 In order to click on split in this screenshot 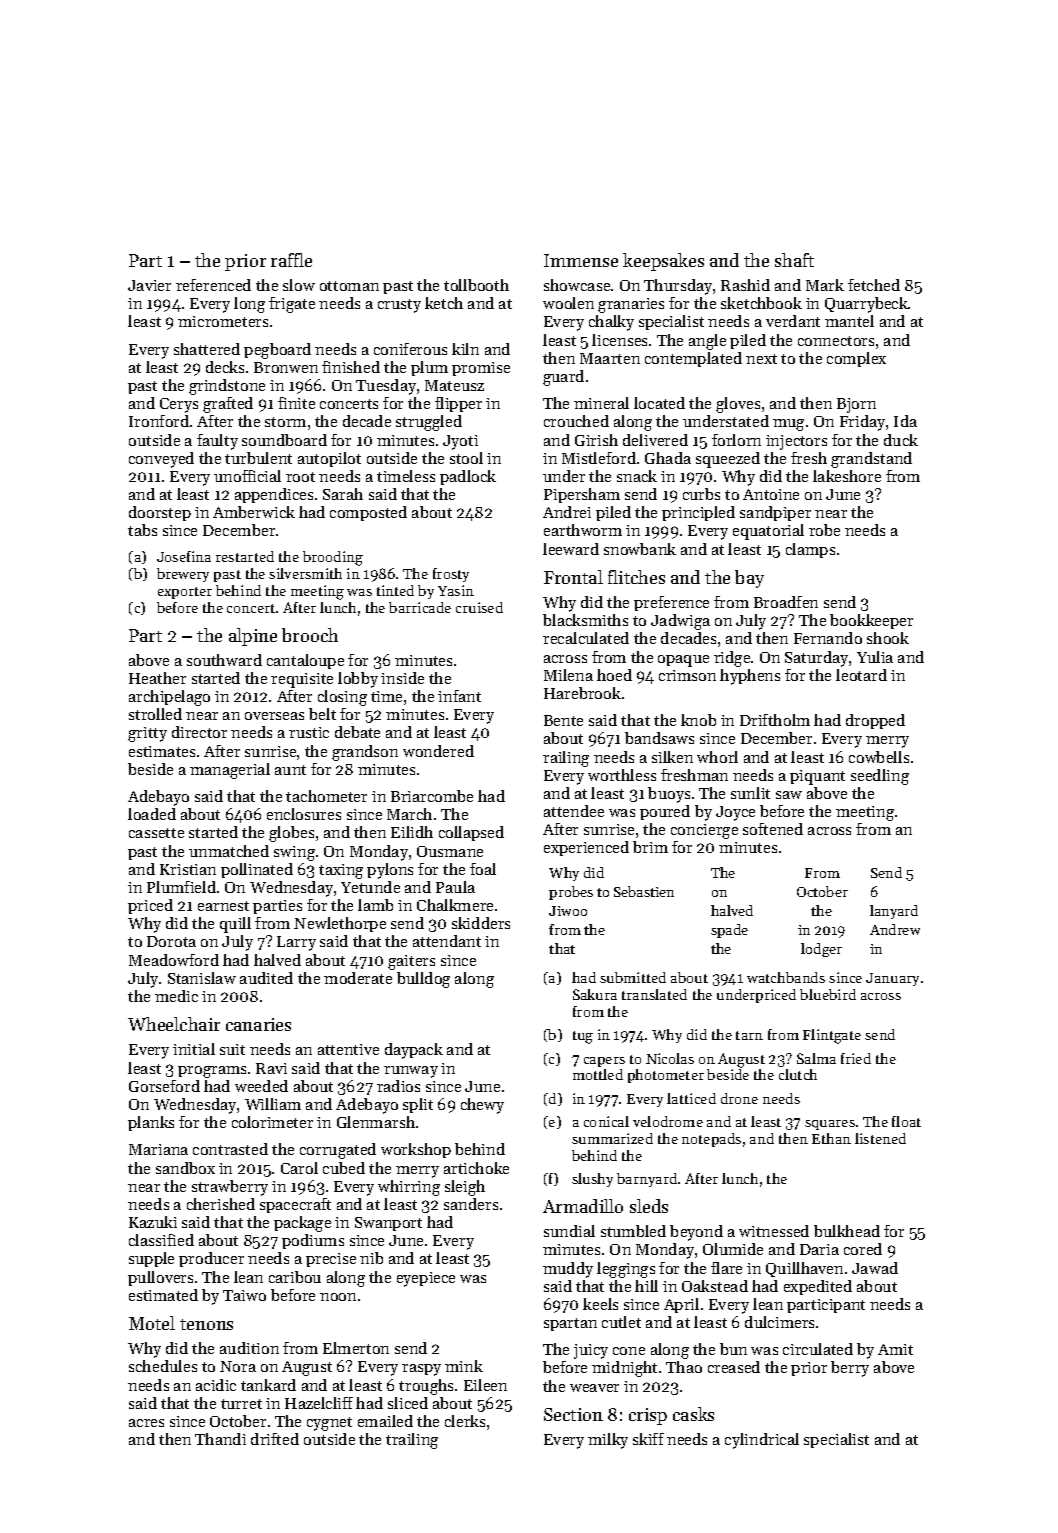, I will do `click(418, 1105)`.
